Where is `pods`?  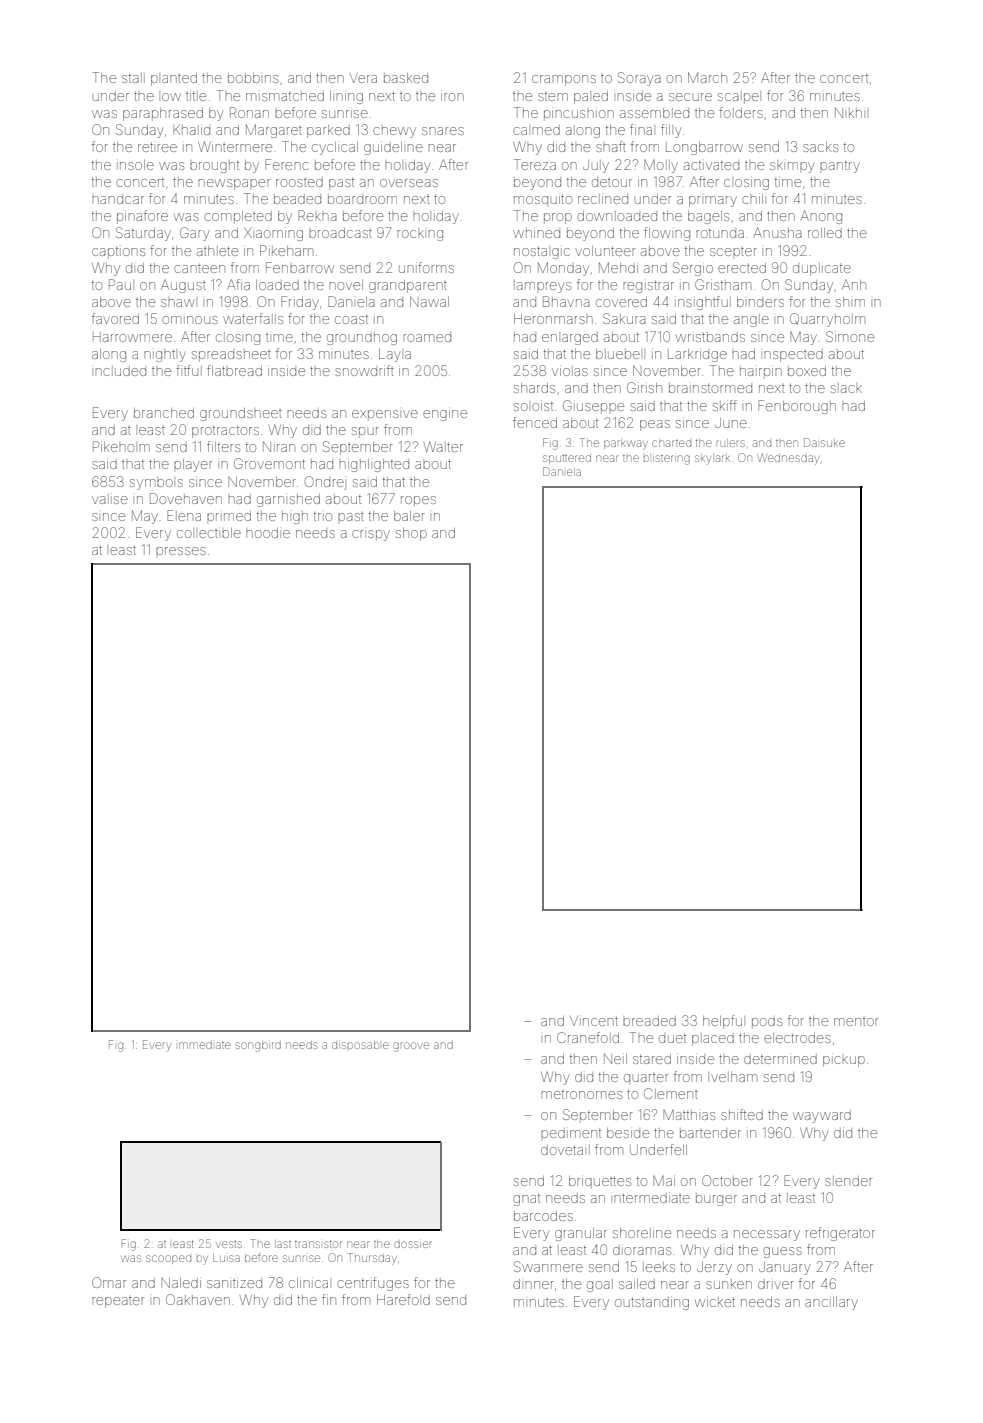 pods is located at coordinates (767, 1022).
